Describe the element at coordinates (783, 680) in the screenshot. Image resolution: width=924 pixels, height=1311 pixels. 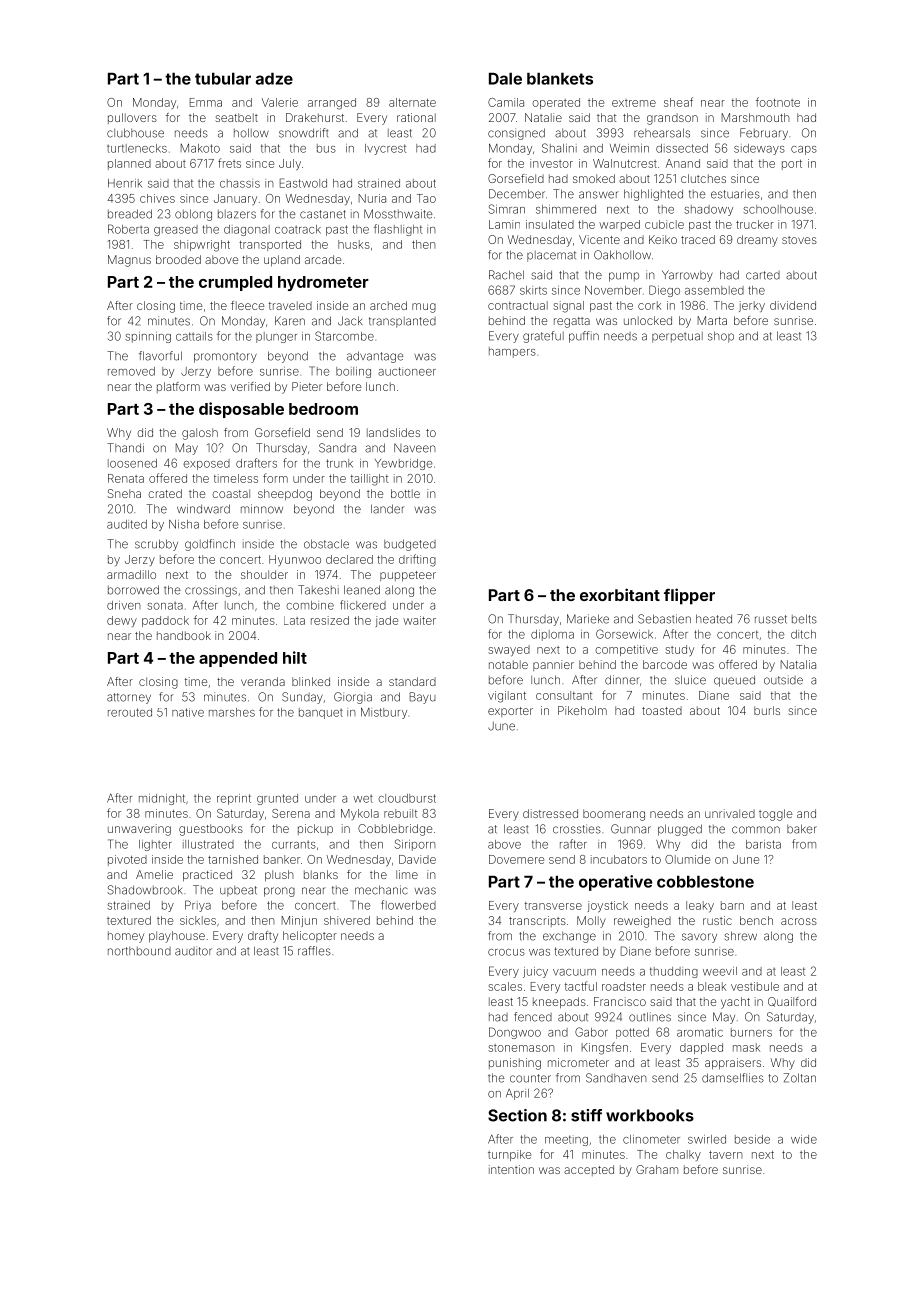
I see `outside` at that location.
